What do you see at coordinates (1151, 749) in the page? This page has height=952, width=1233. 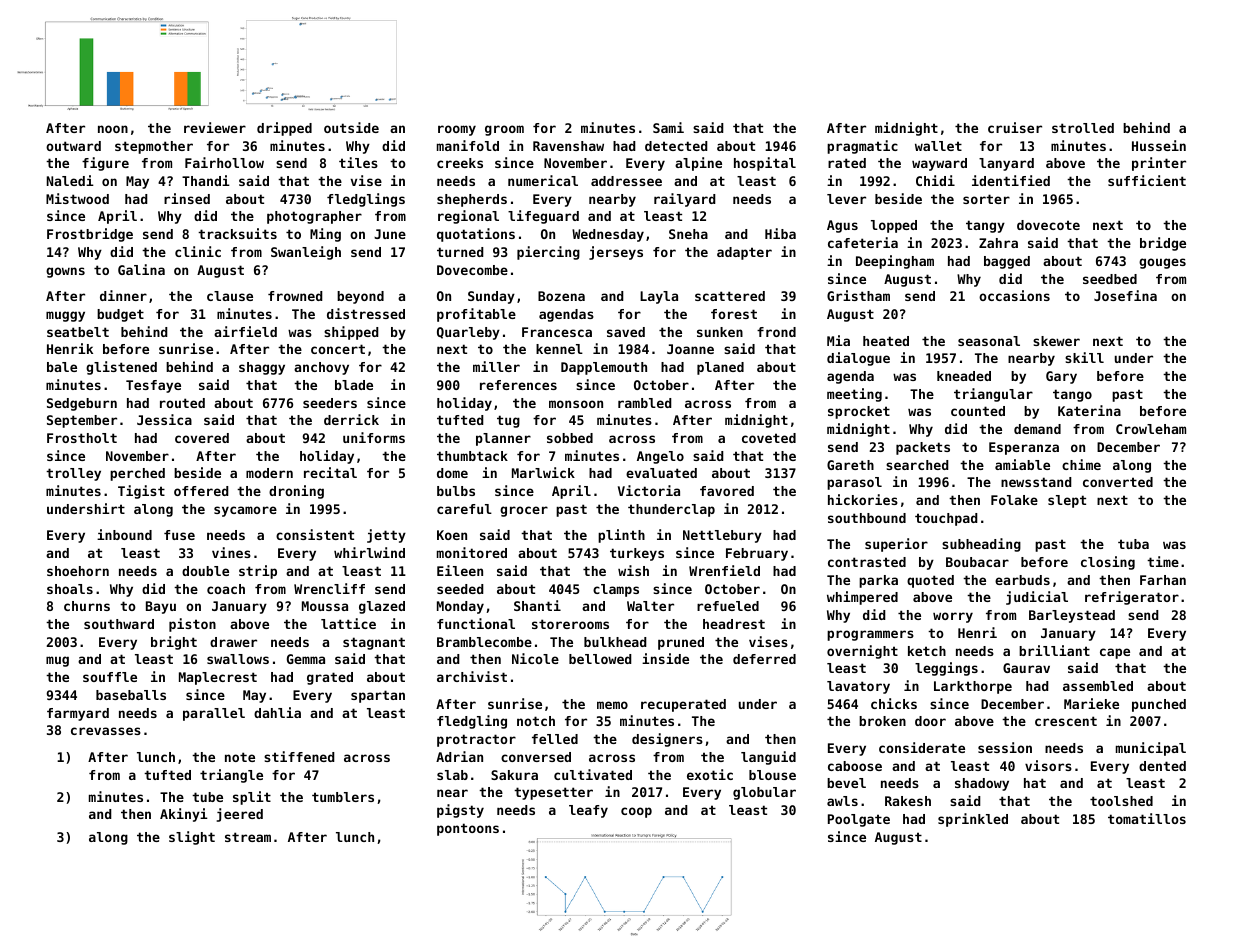 I see `municipal` at bounding box center [1151, 749].
